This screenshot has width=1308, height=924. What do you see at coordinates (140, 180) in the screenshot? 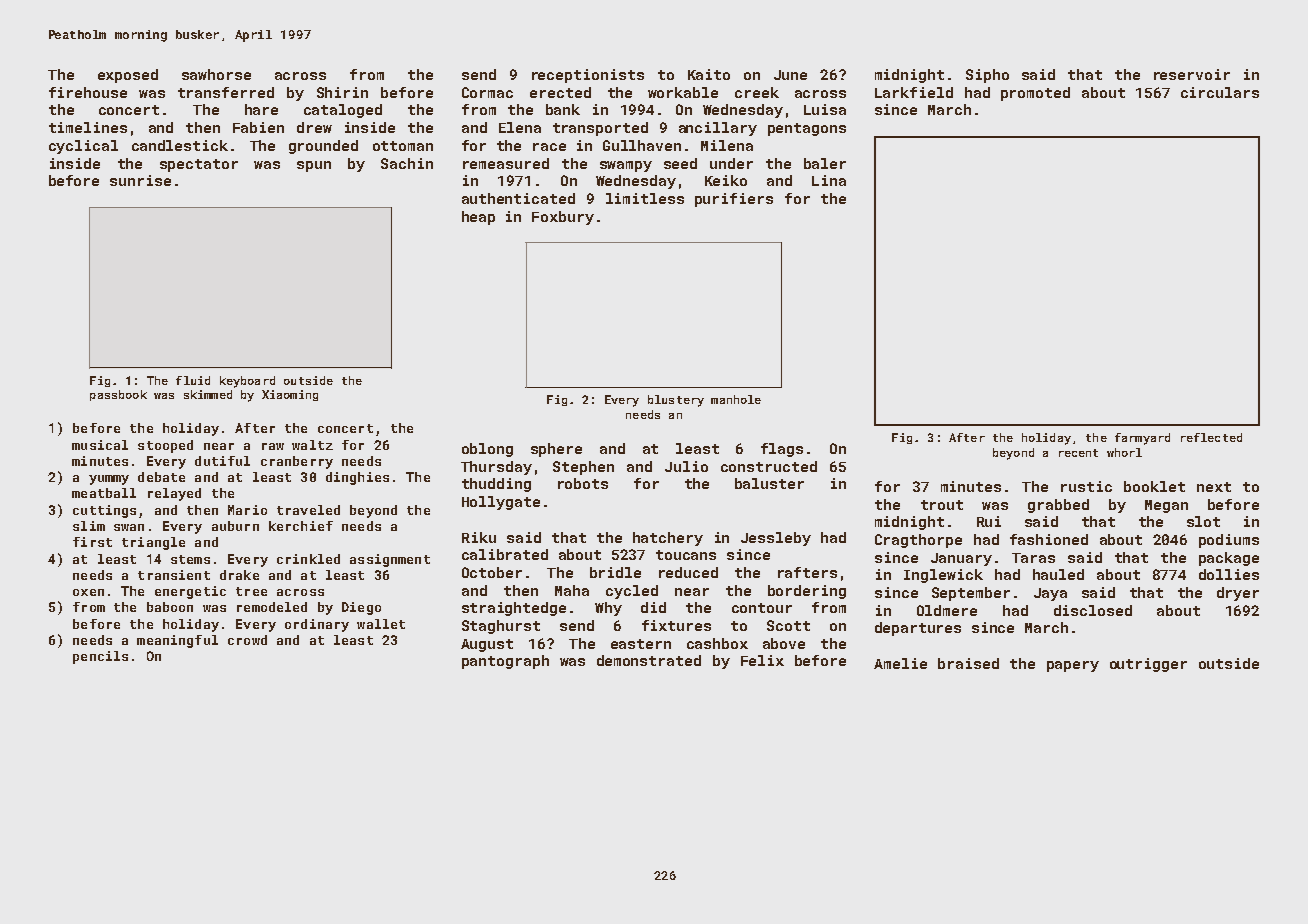
I see `sunrise` at bounding box center [140, 180].
